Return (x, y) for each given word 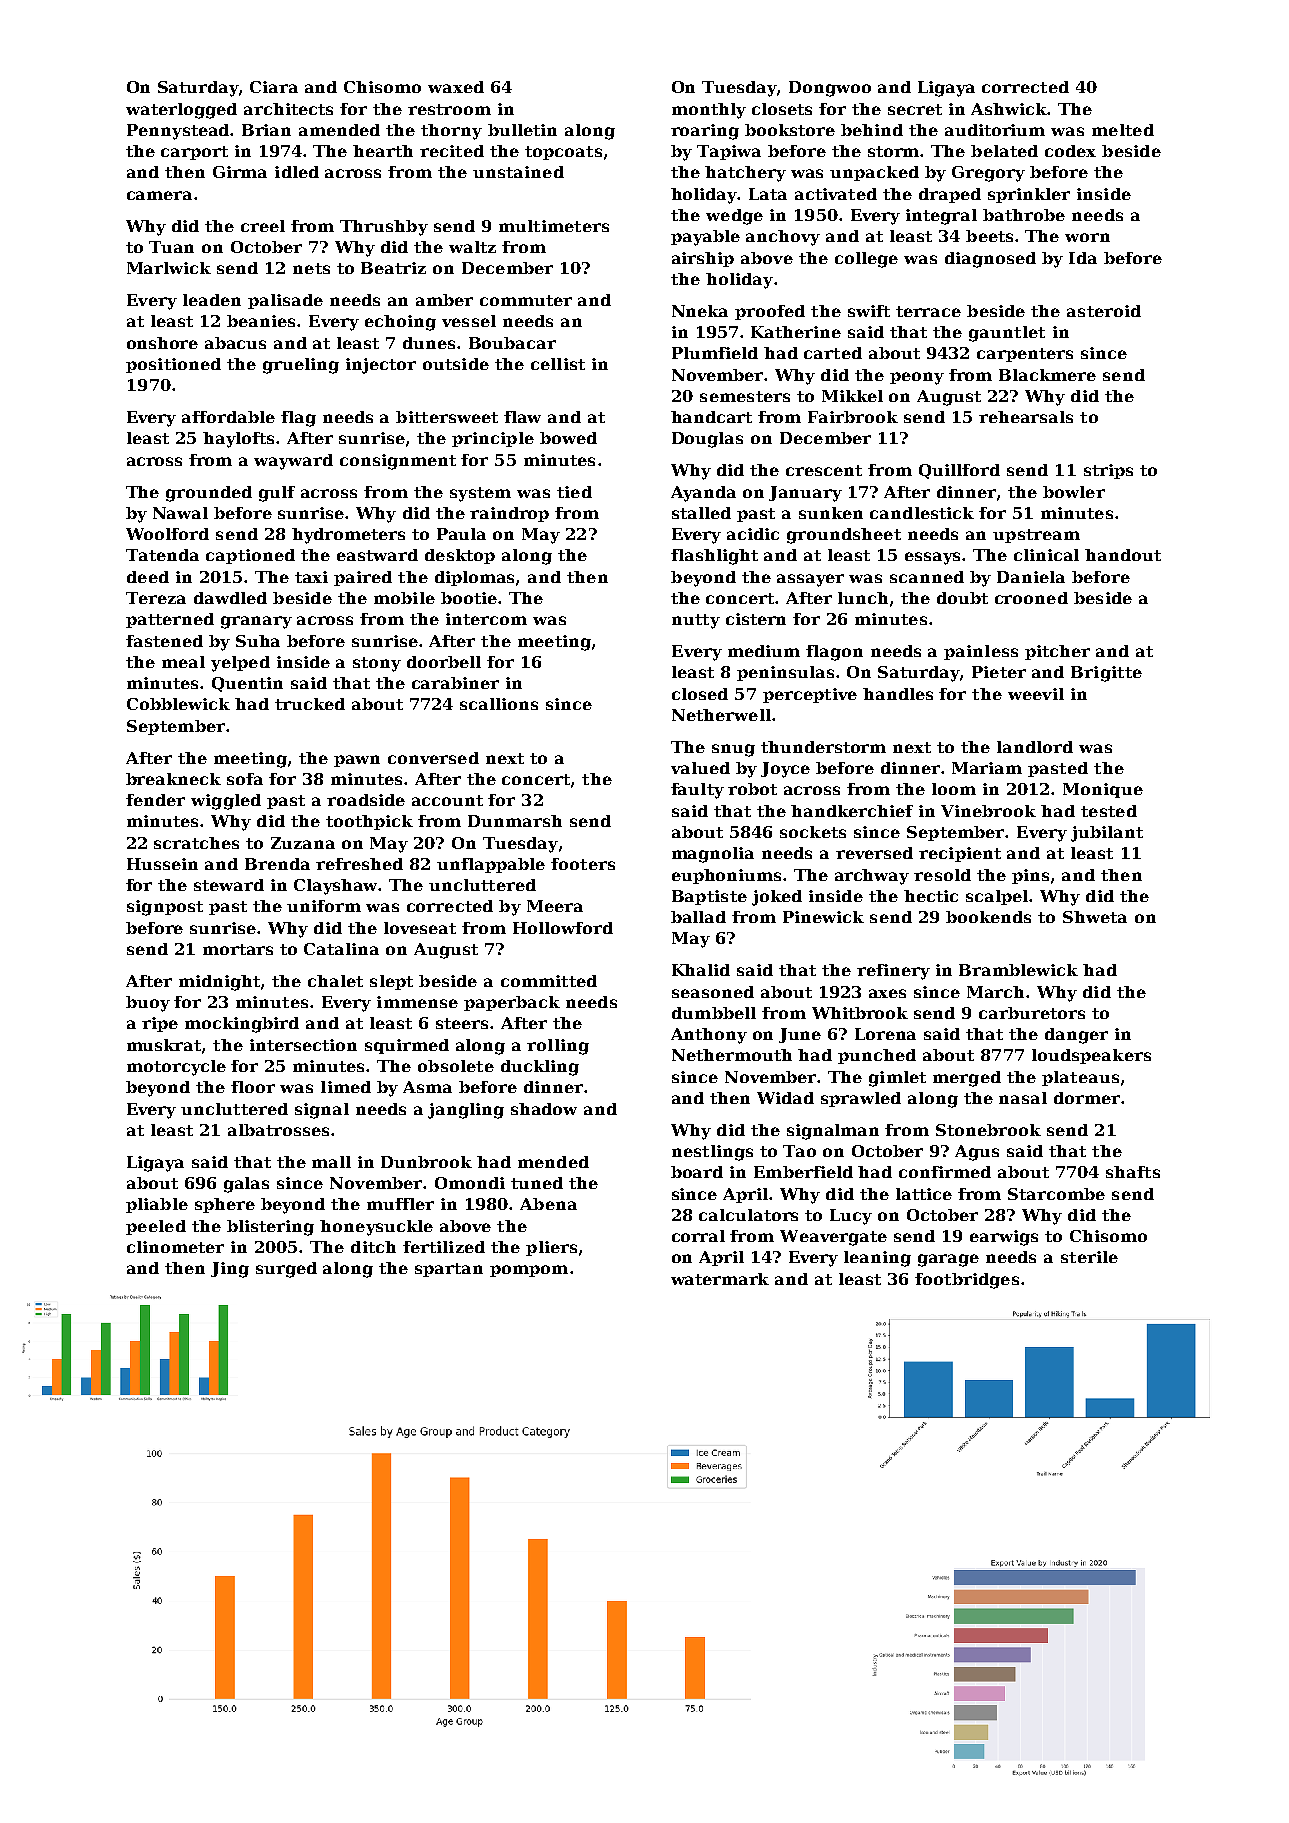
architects (288, 109)
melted (1123, 130)
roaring (705, 132)
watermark (720, 1279)
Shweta (1095, 917)
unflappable (491, 865)
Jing (230, 1270)
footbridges (967, 1281)
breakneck (173, 779)
